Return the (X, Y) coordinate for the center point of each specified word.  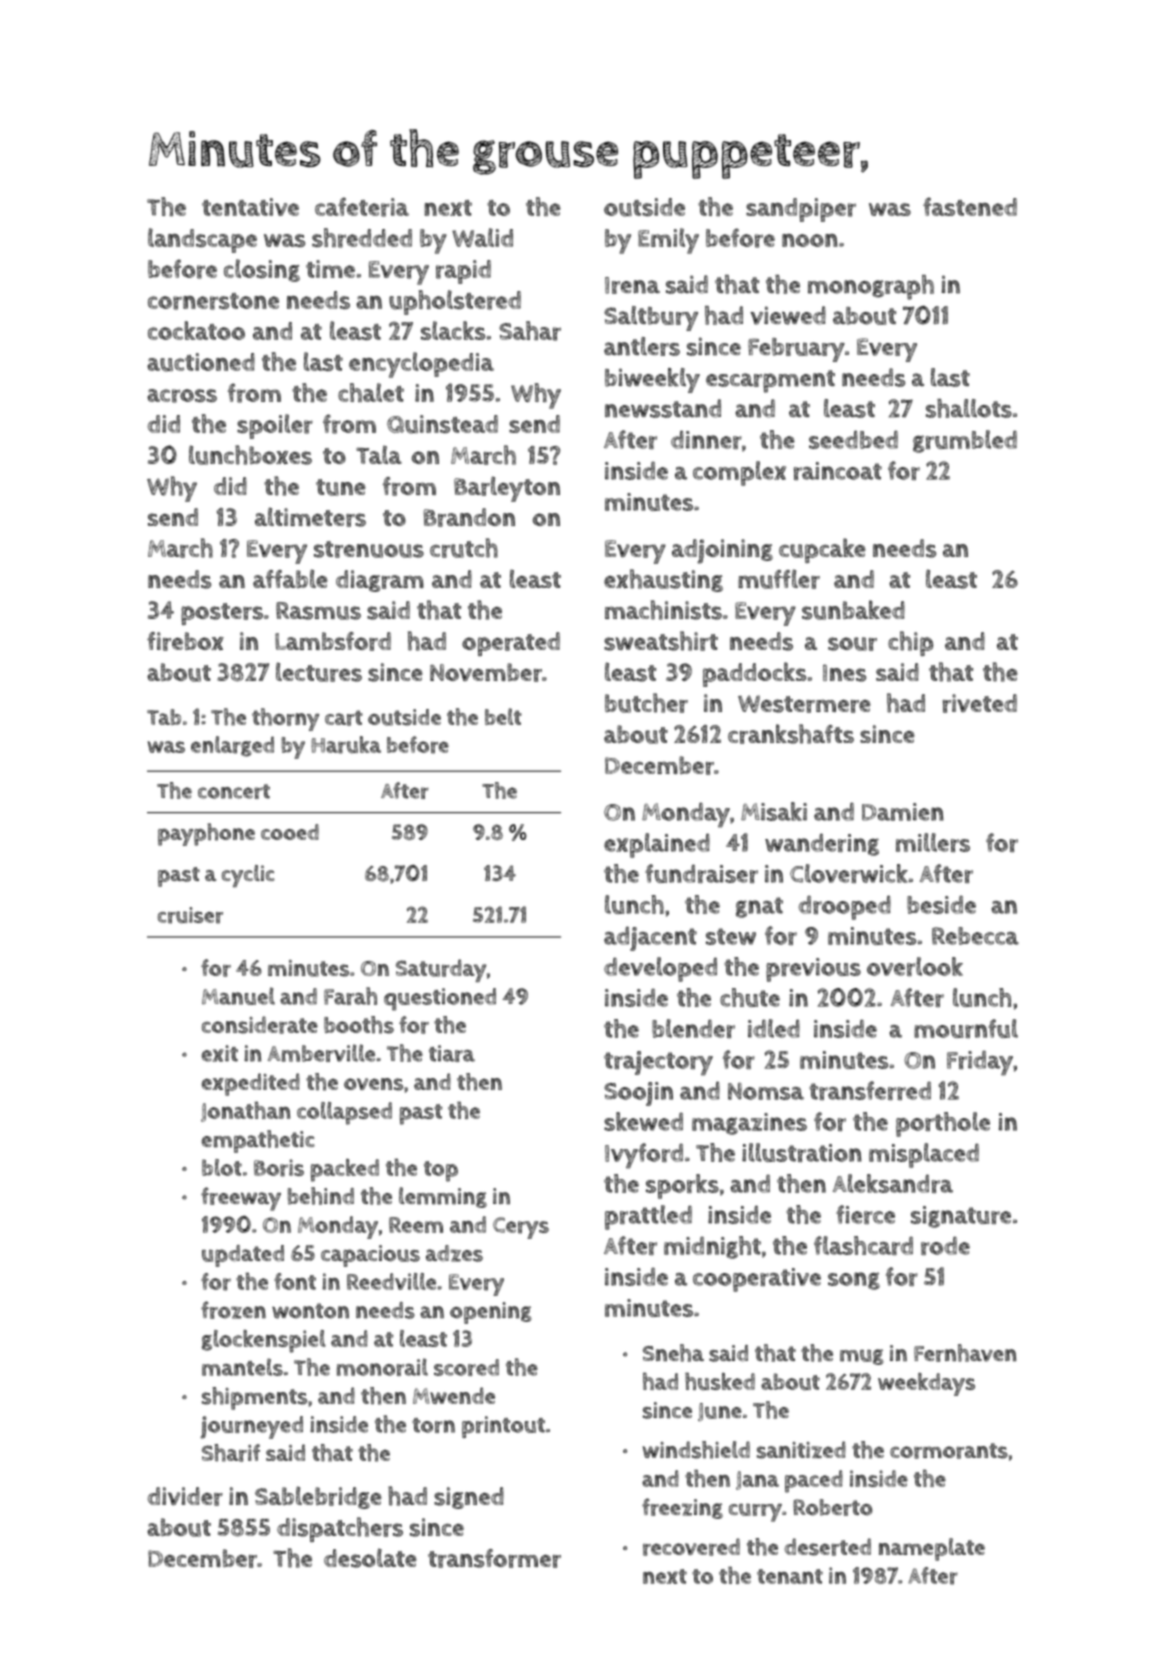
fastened (970, 206)
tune (341, 487)
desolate (370, 1558)
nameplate (932, 1549)
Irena (632, 285)
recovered (691, 1547)
